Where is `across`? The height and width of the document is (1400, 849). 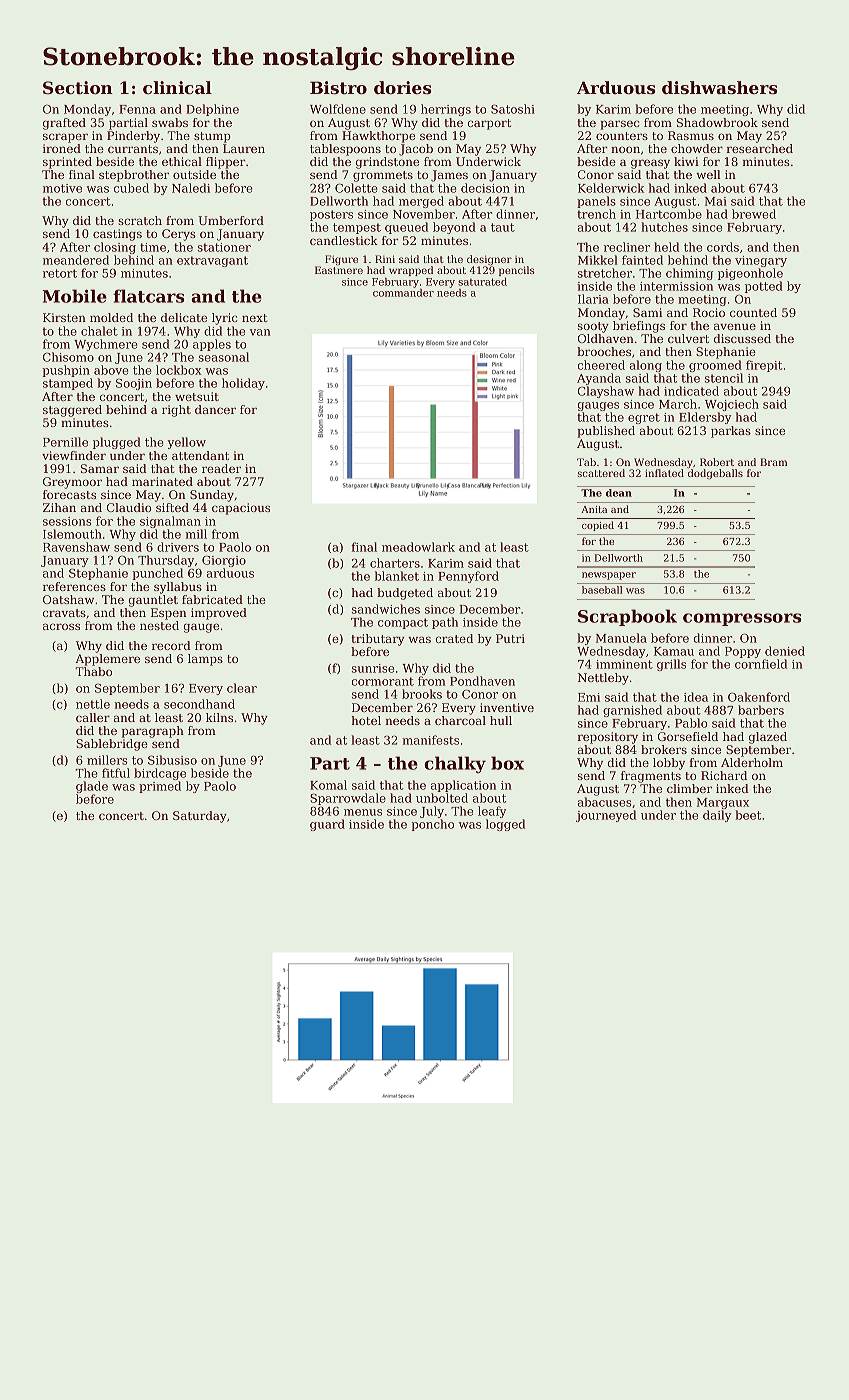
across is located at coordinates (61, 626).
